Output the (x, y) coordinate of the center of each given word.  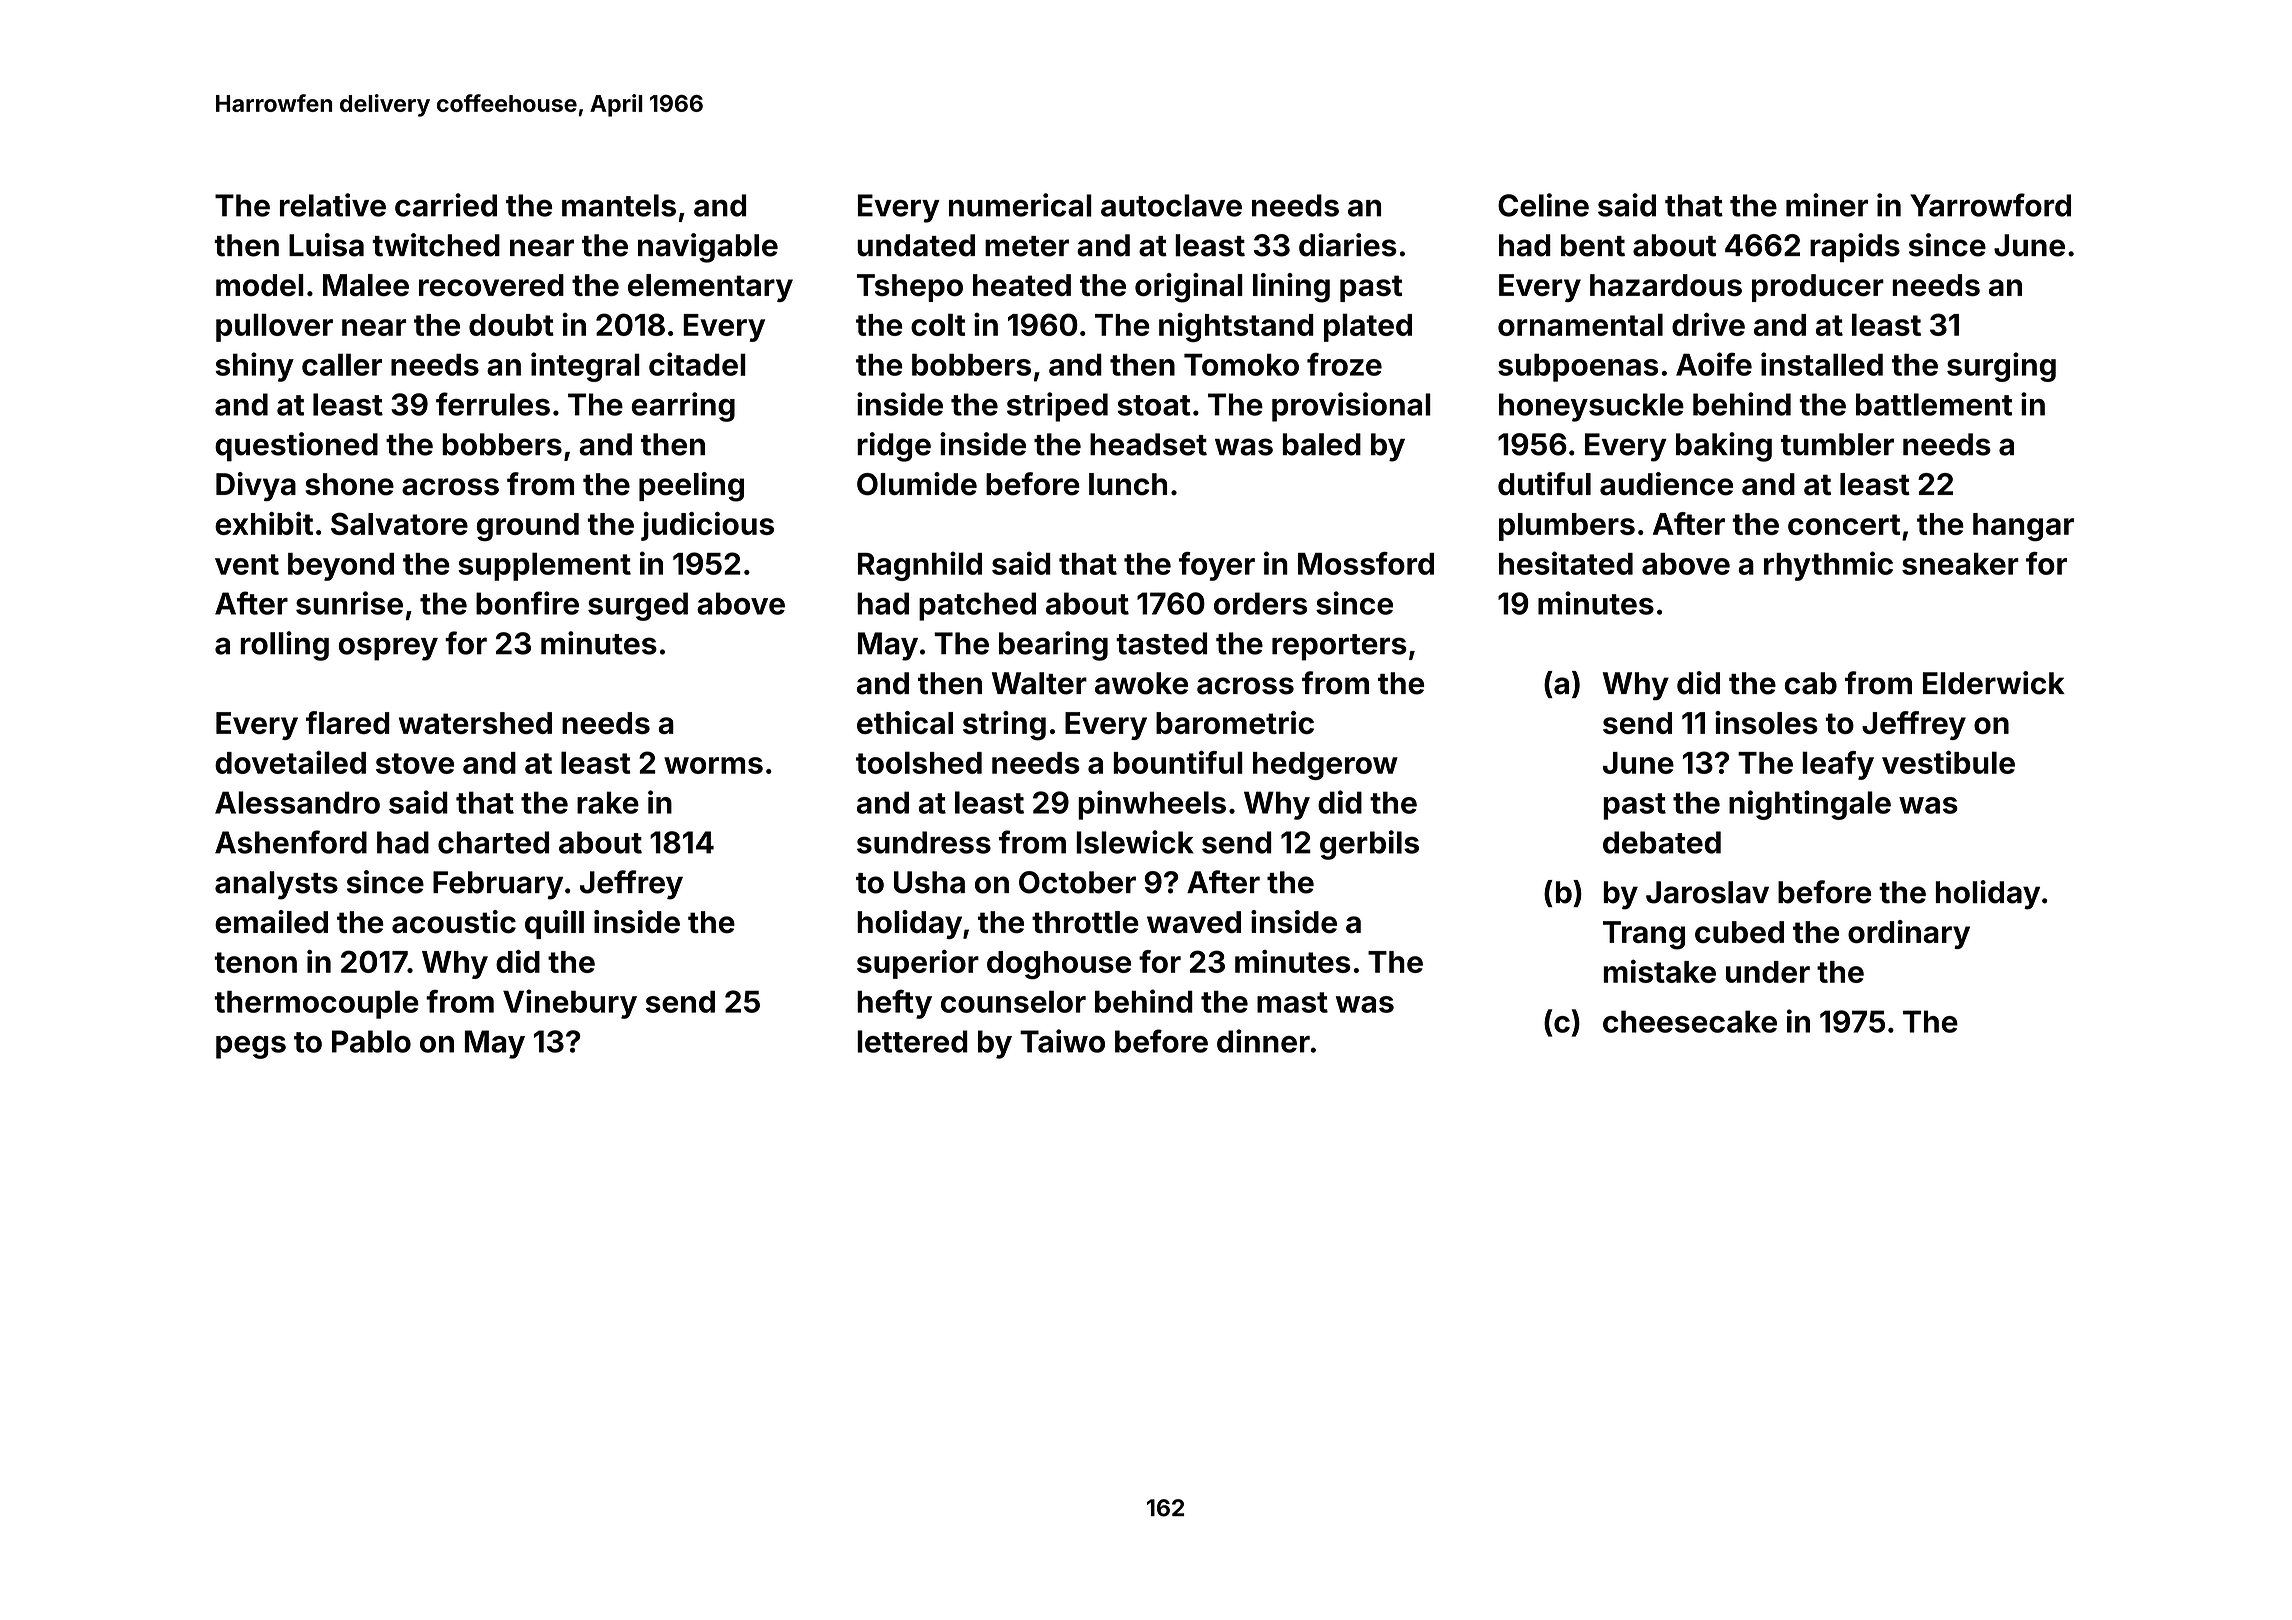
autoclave (1171, 205)
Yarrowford (1990, 205)
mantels (619, 205)
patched (977, 606)
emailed (271, 922)
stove (415, 763)
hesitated (1566, 563)
